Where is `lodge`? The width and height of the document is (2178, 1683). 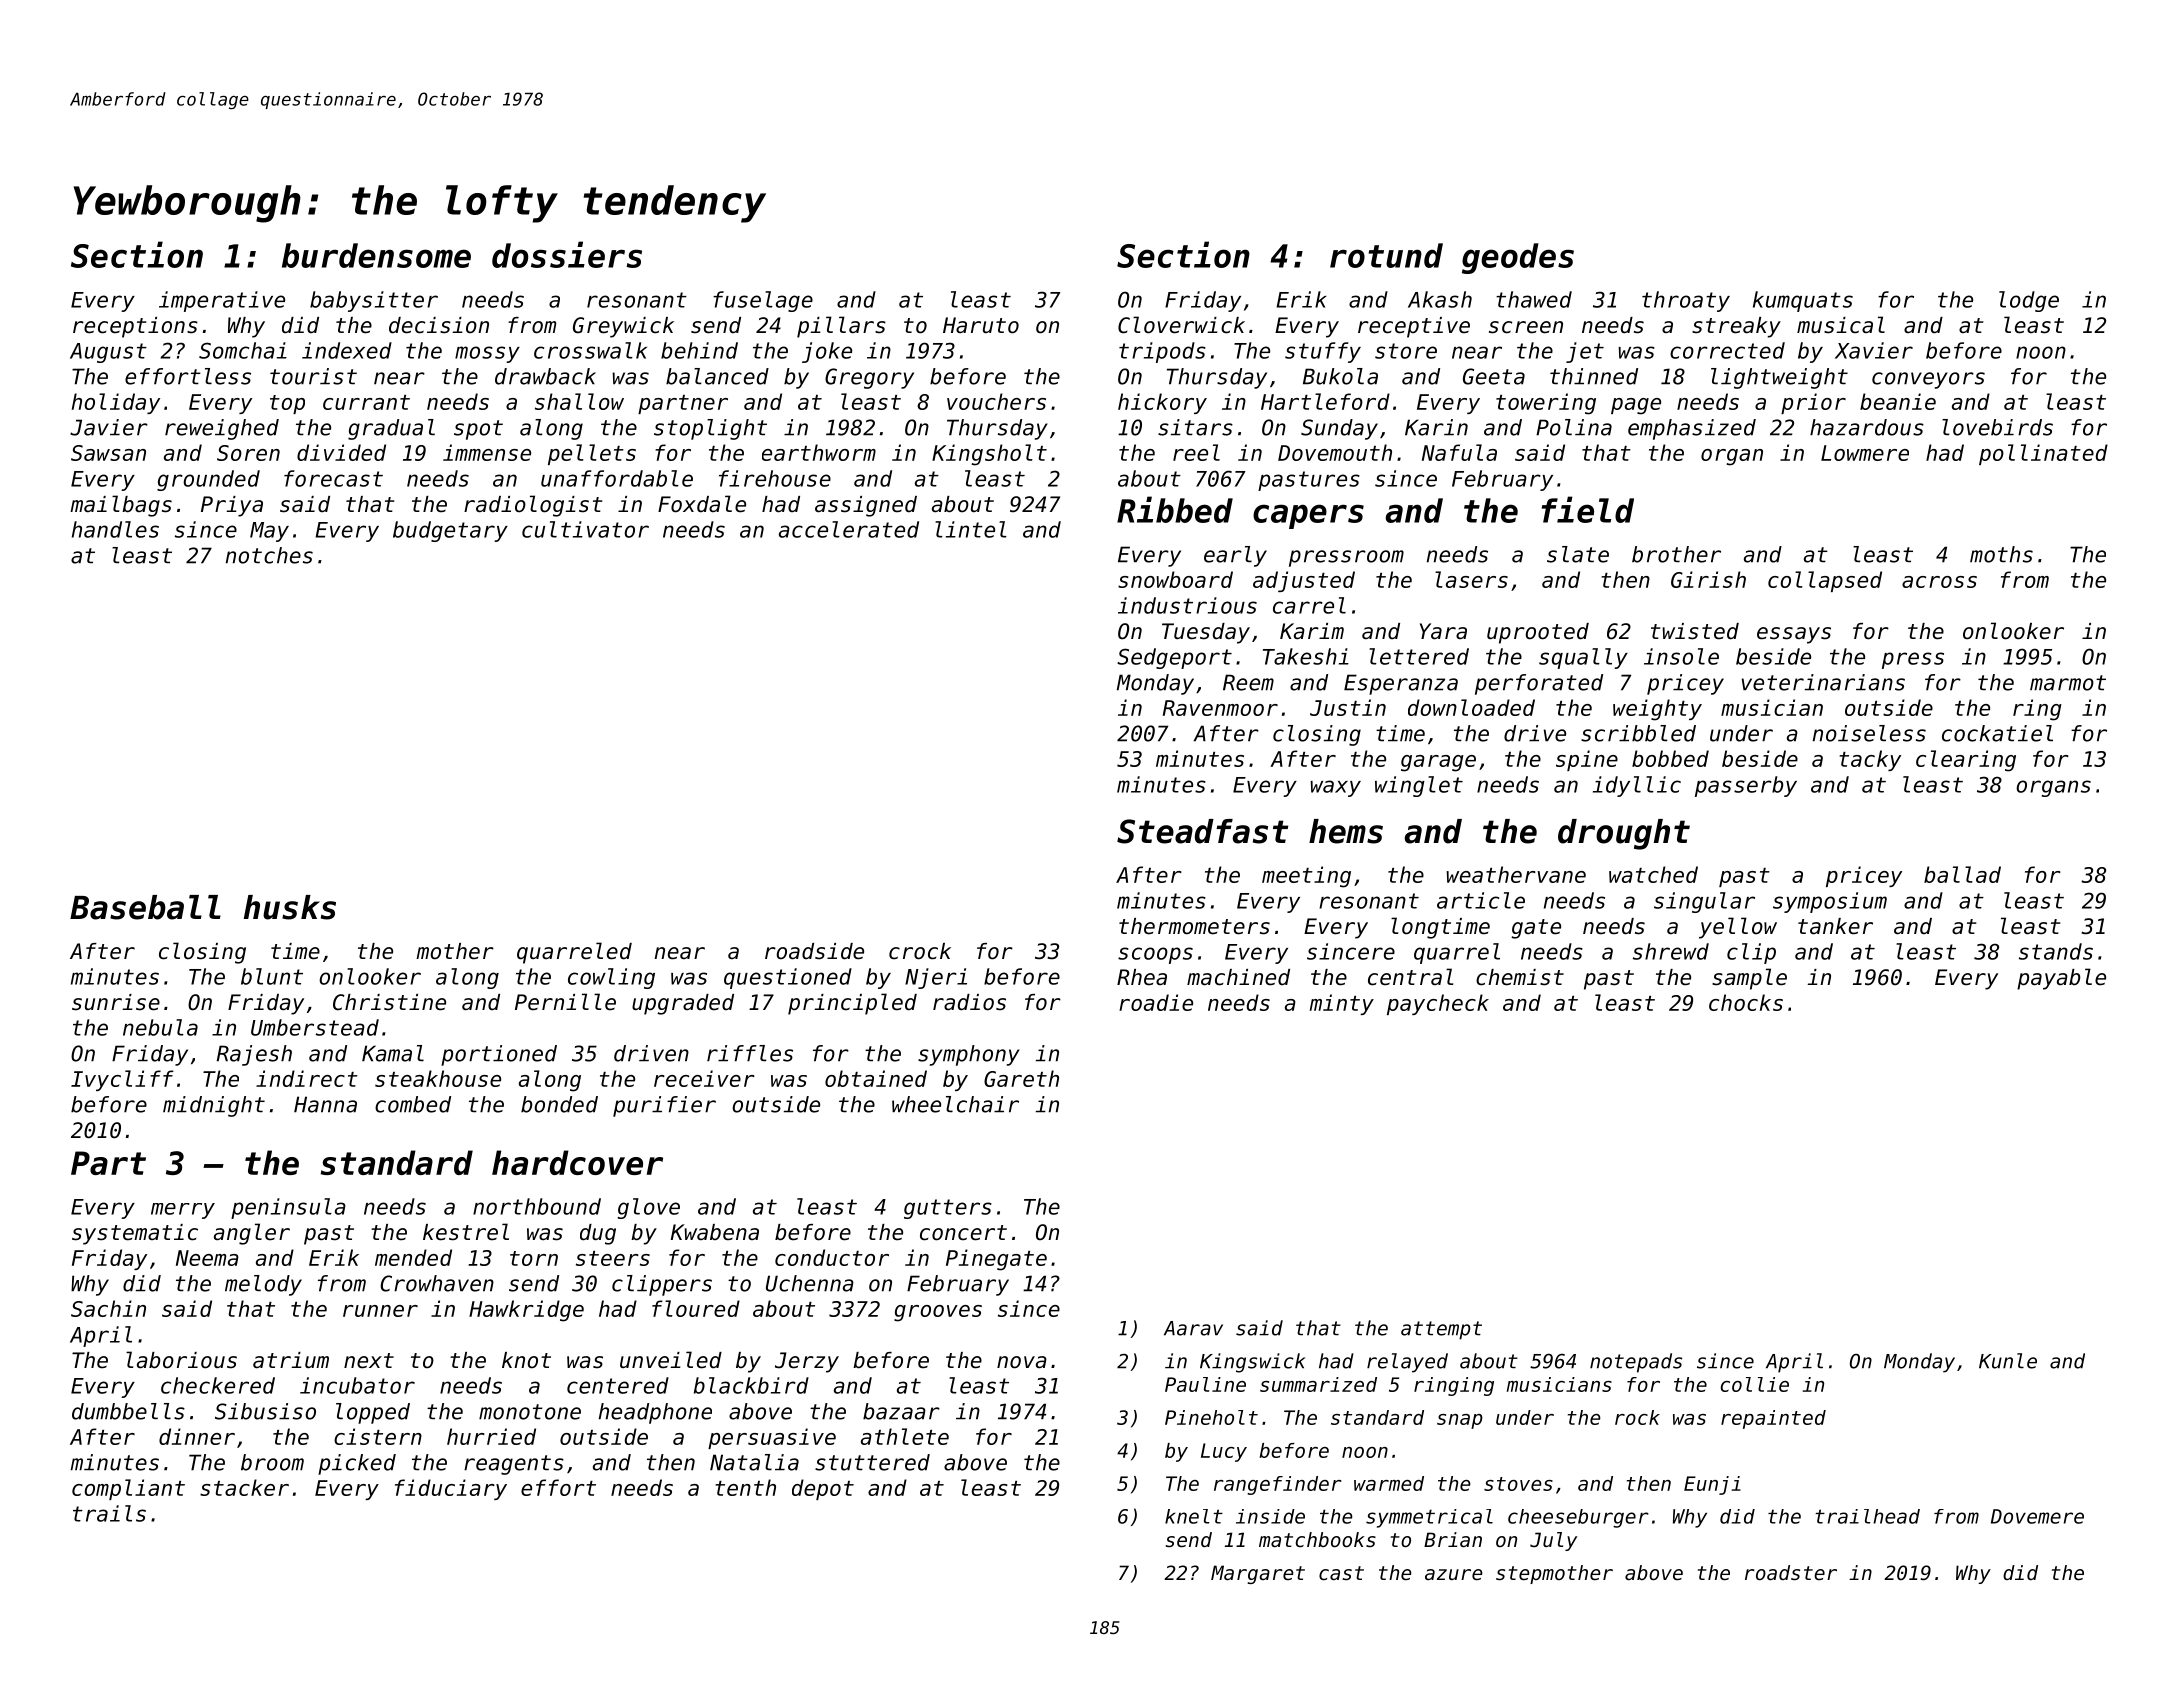 lodge is located at coordinates (2029, 301).
